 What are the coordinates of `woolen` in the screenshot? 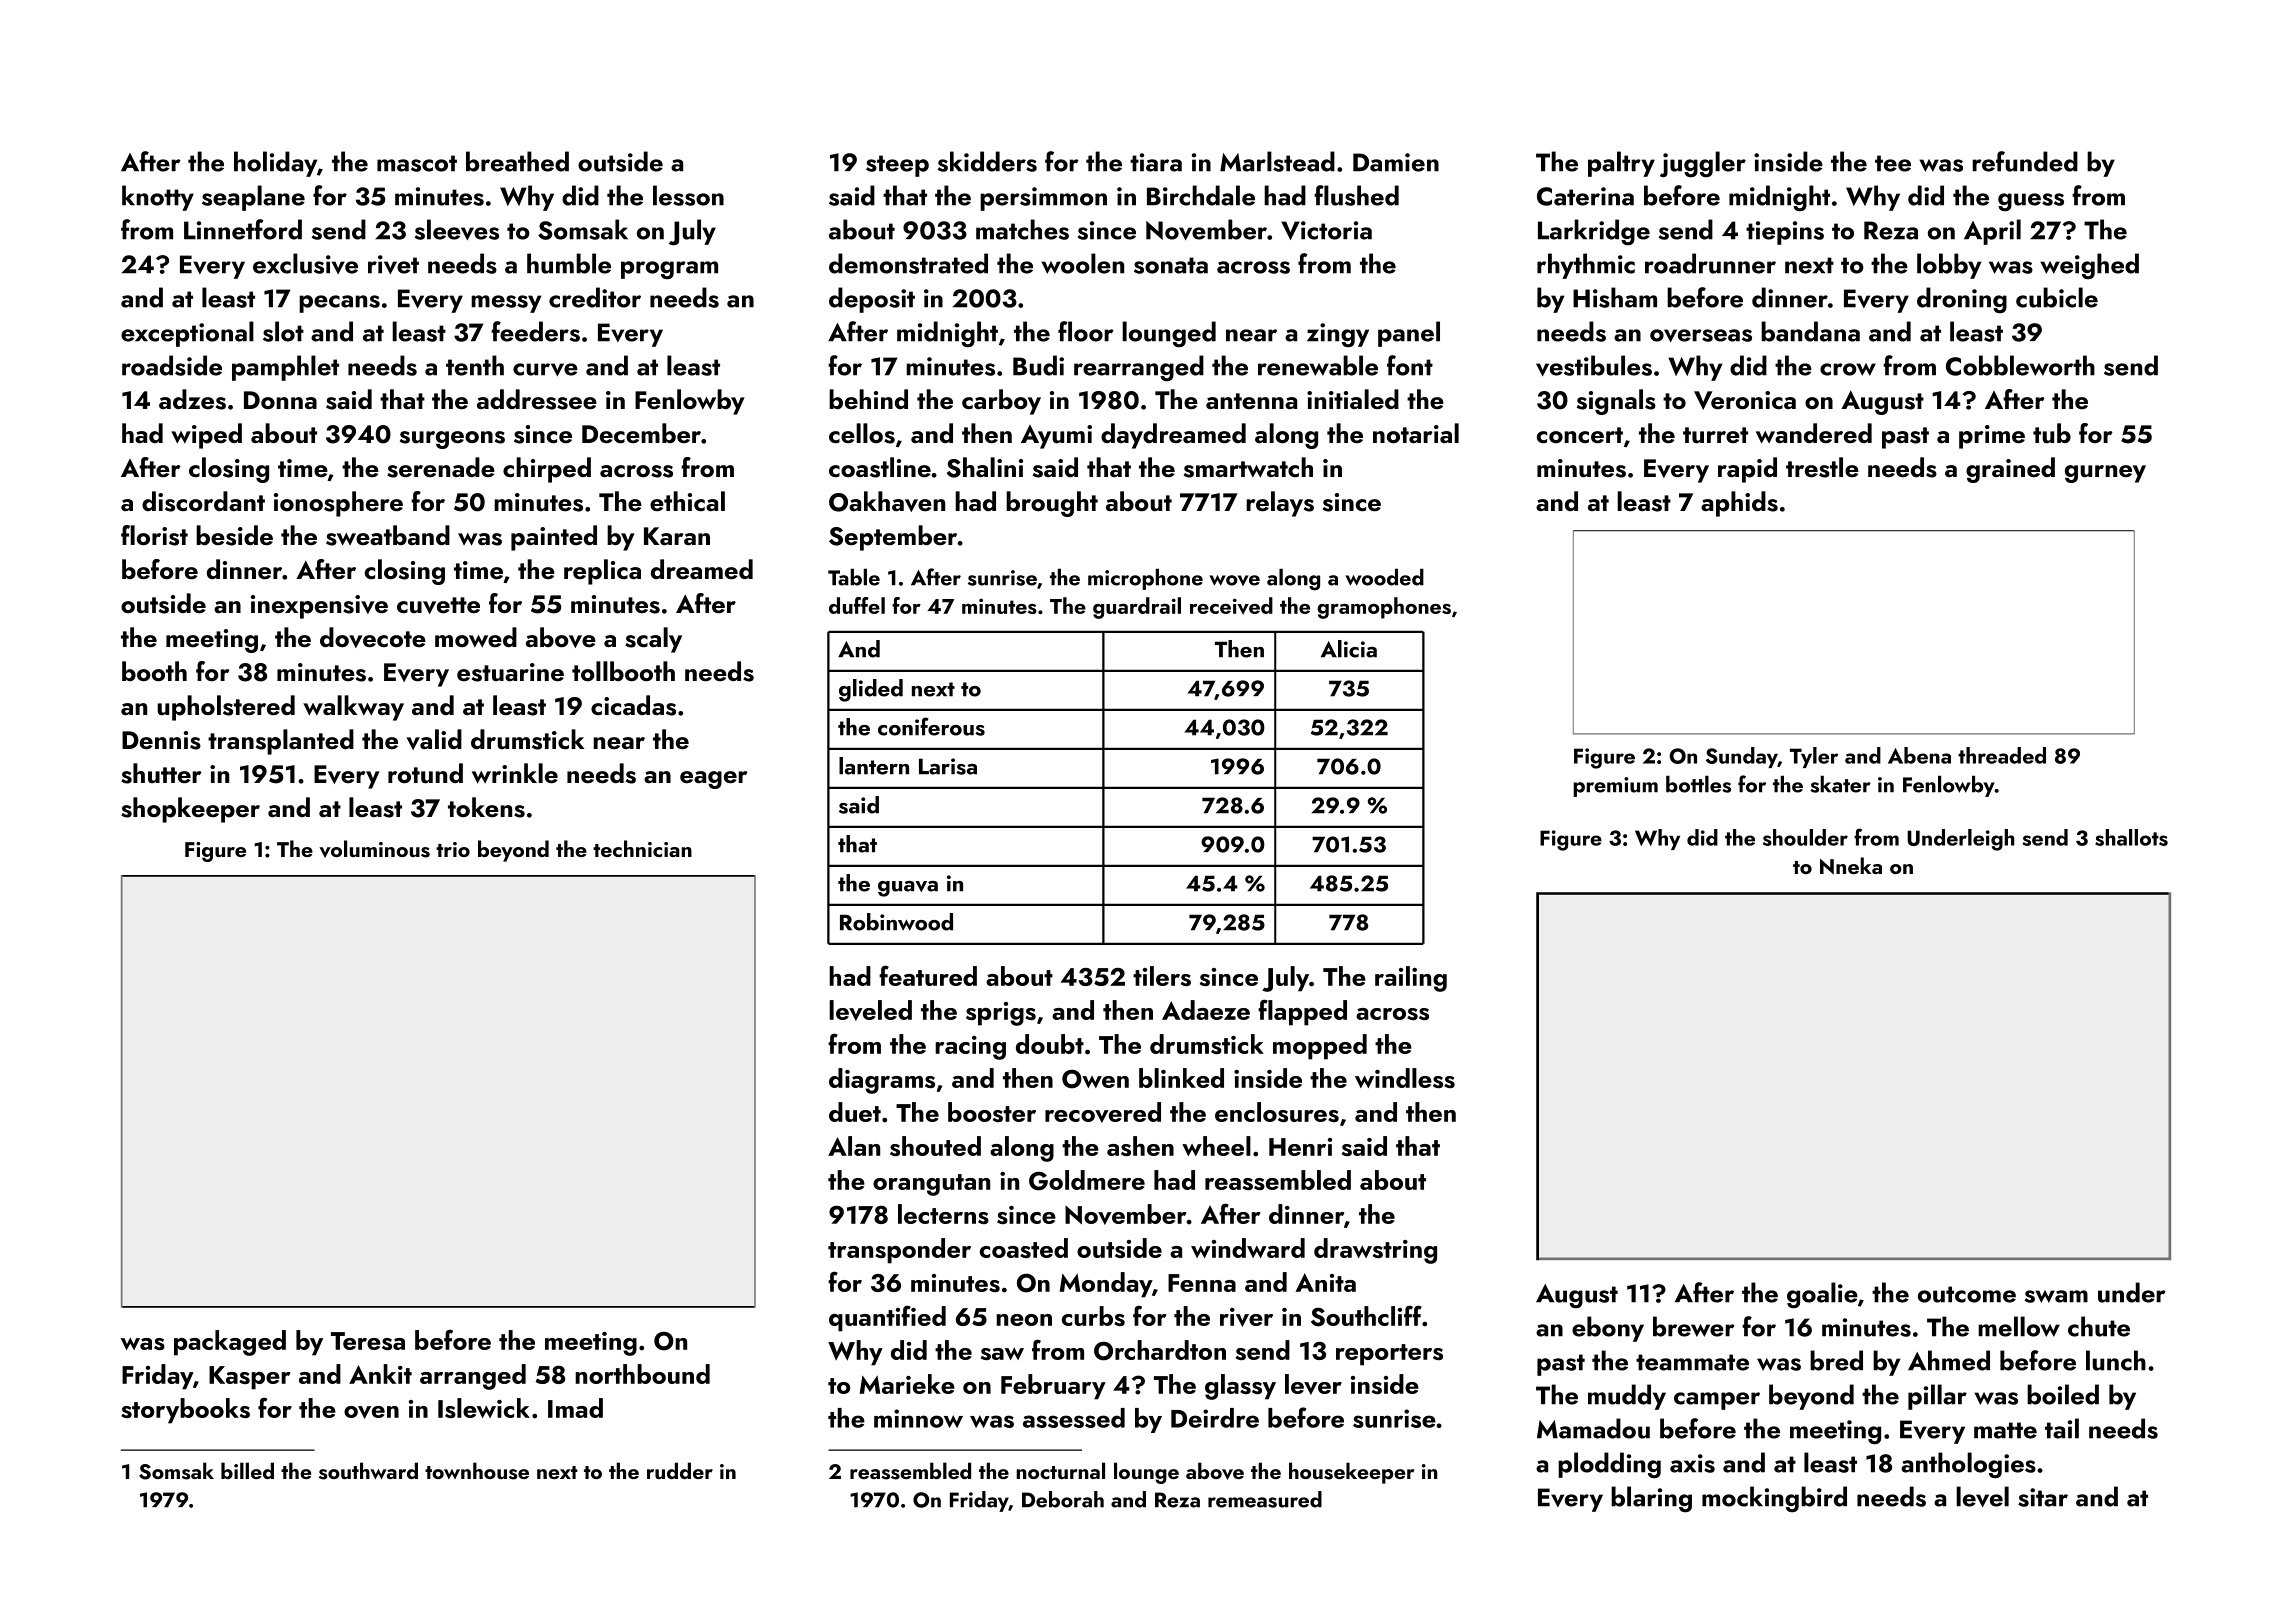 It's located at (1082, 263).
